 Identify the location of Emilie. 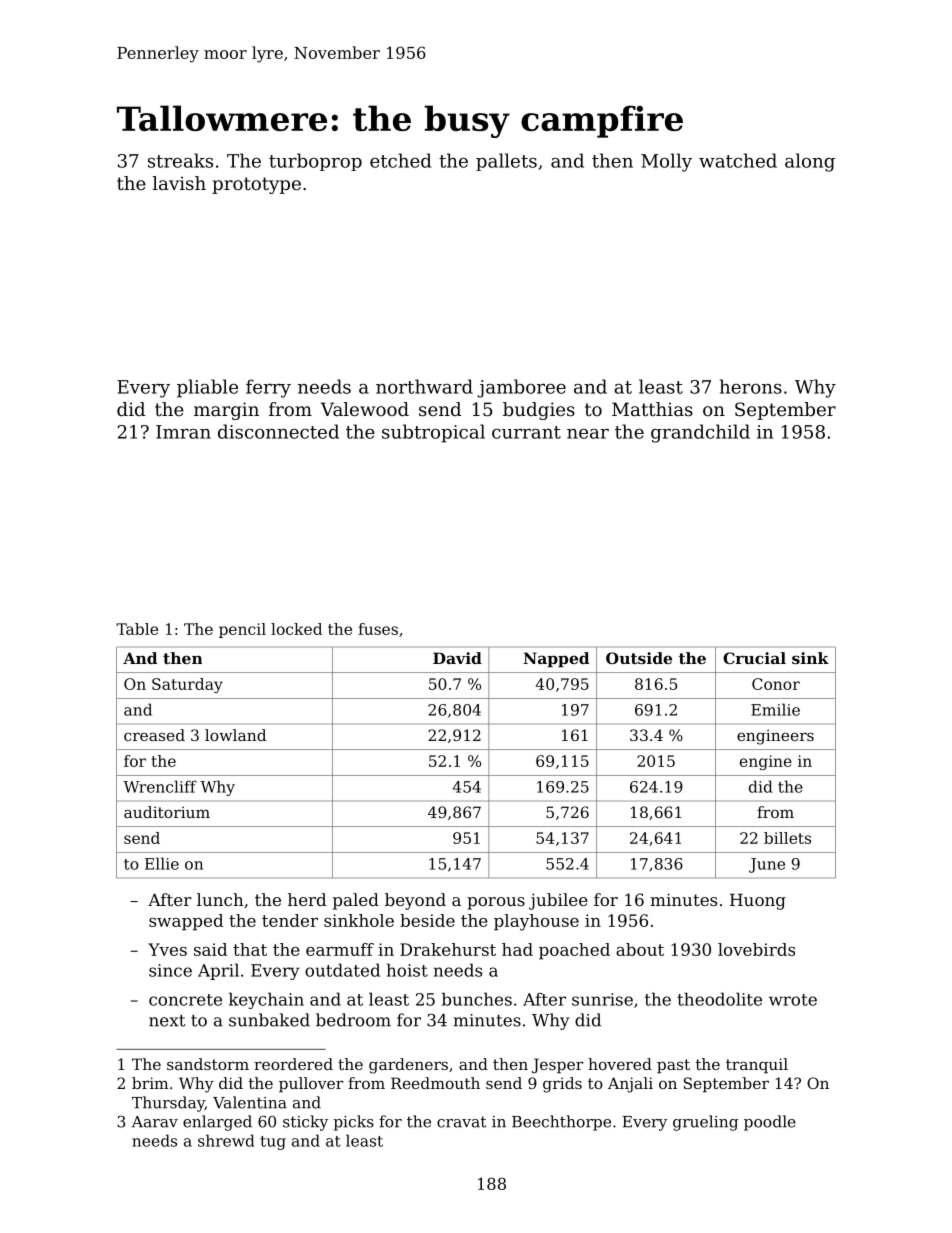
(775, 709).
